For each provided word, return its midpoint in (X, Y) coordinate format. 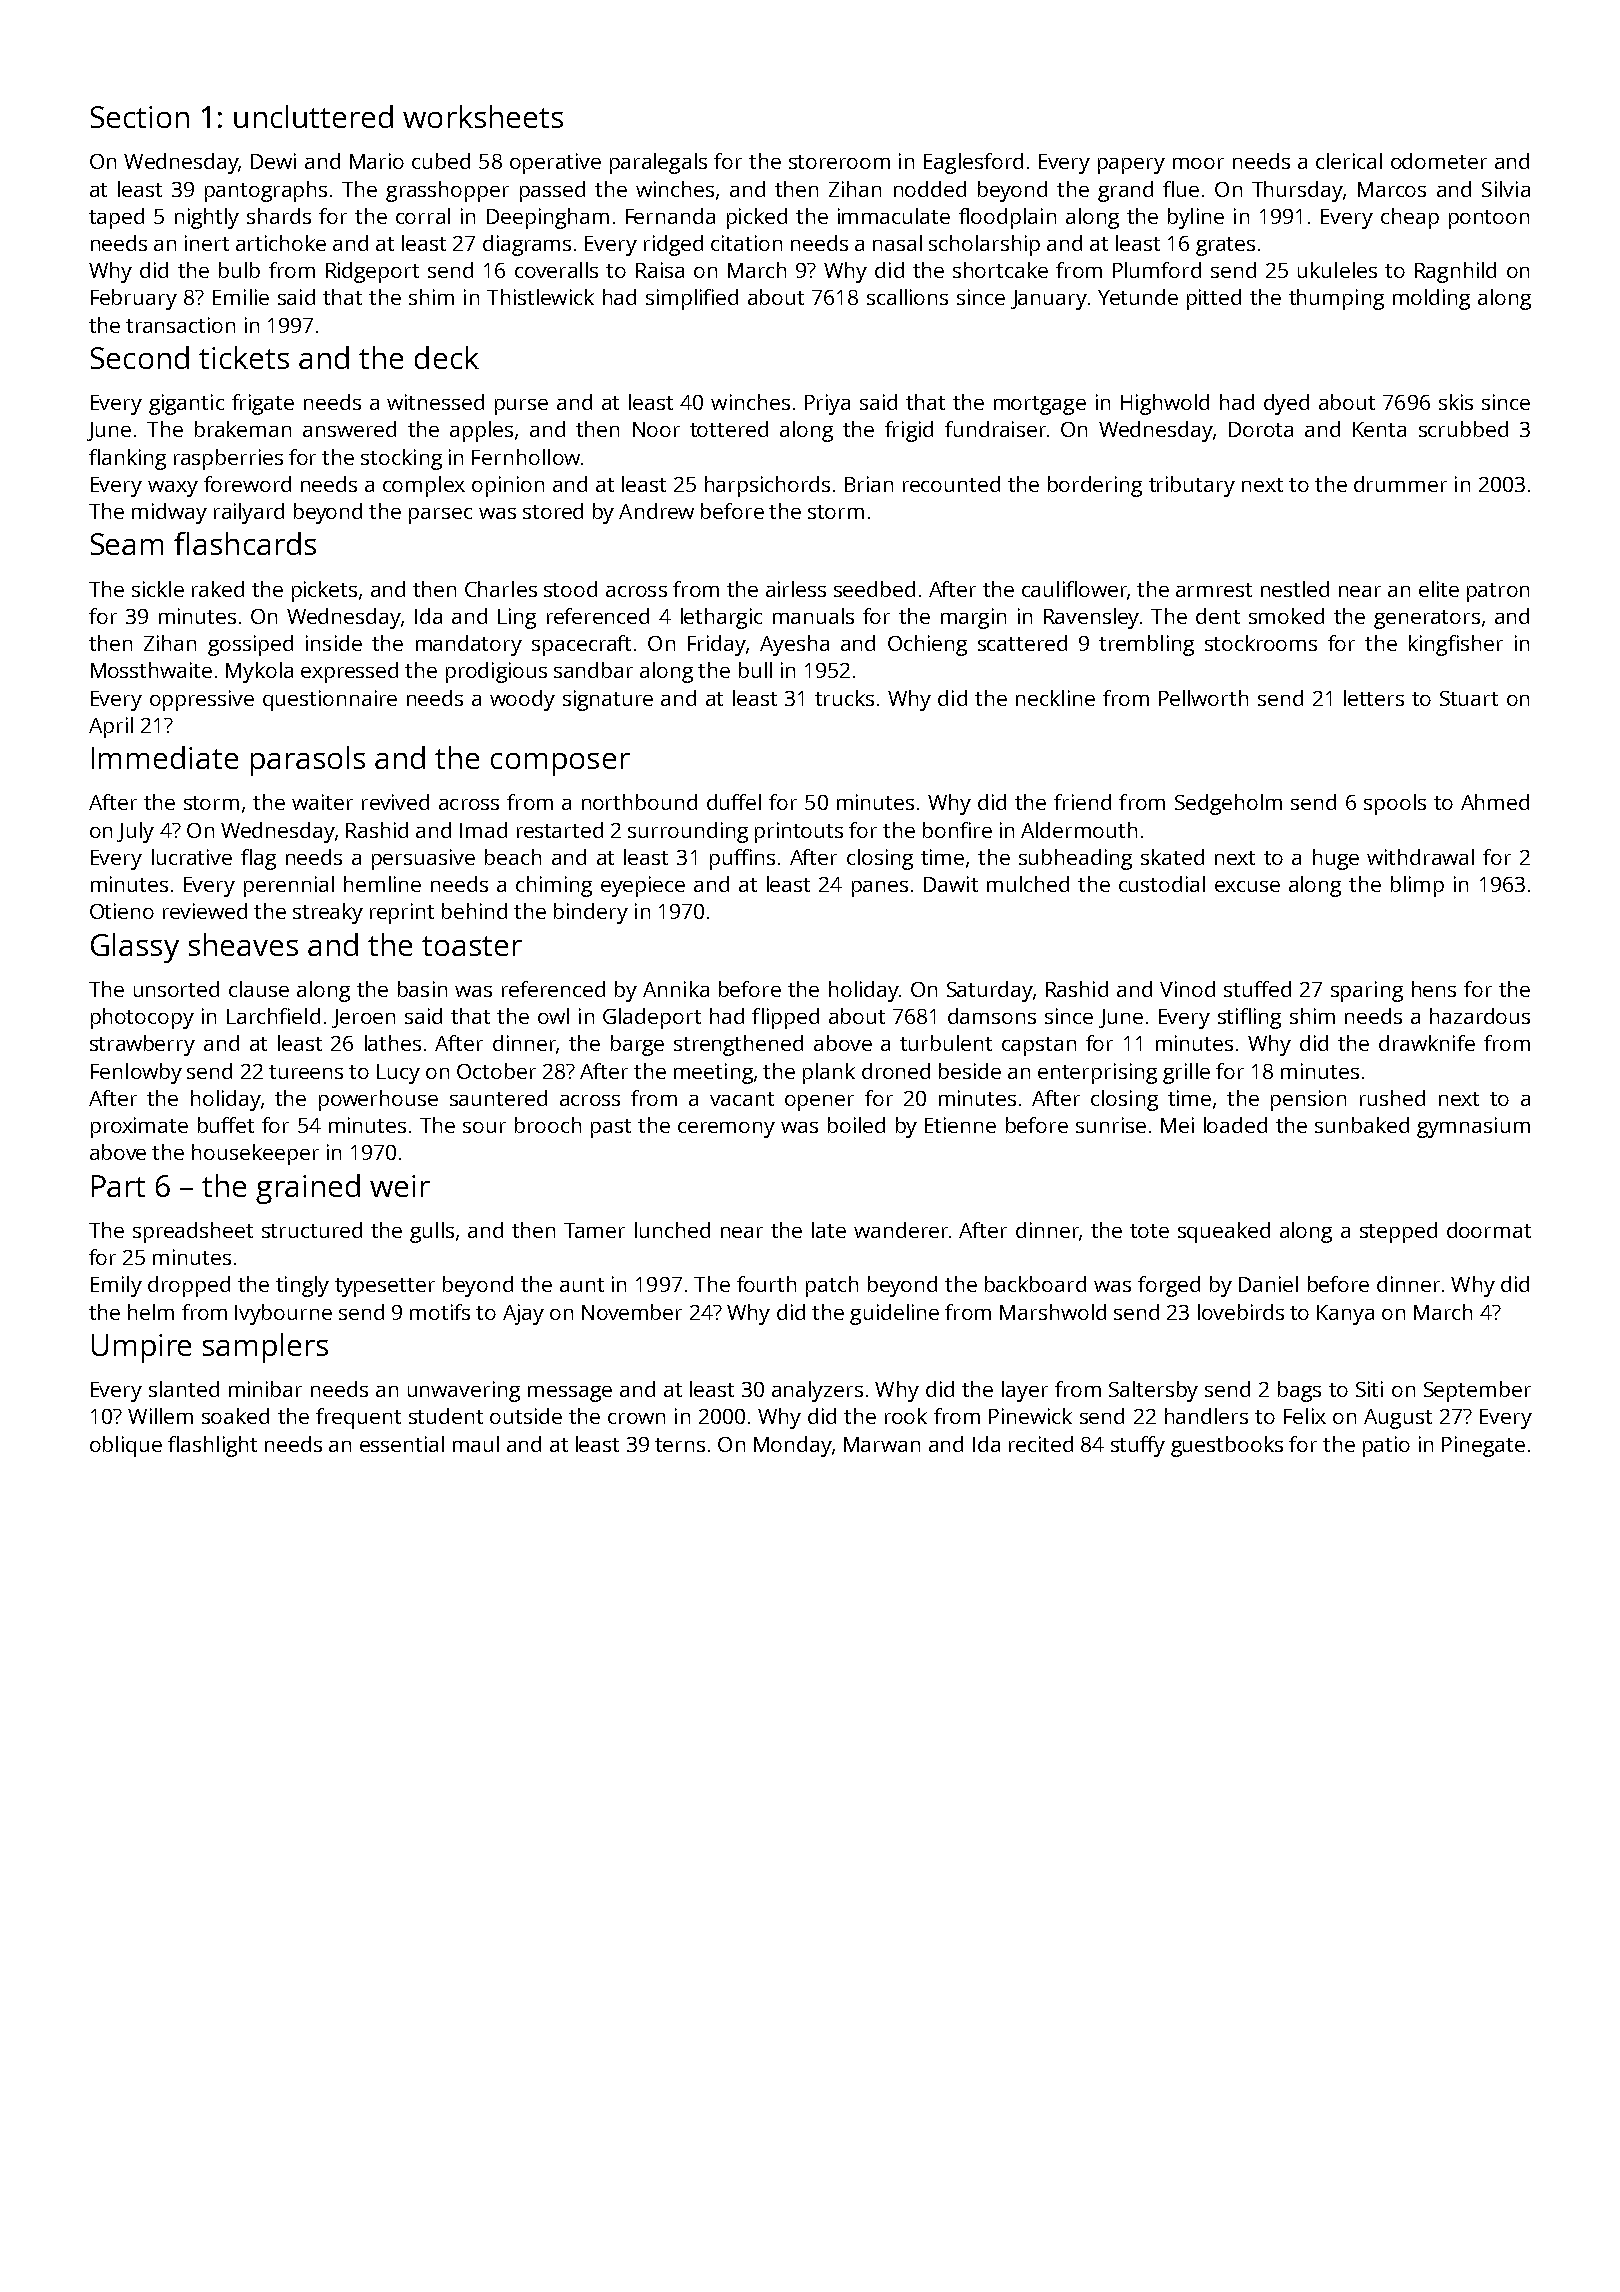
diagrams (527, 245)
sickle (158, 589)
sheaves (243, 944)
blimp (1417, 886)
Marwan (882, 1444)
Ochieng (927, 645)
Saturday (990, 991)
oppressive (202, 700)
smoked (1286, 616)
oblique (126, 1446)
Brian (869, 484)
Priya (827, 404)
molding (1431, 299)
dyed (1286, 404)
